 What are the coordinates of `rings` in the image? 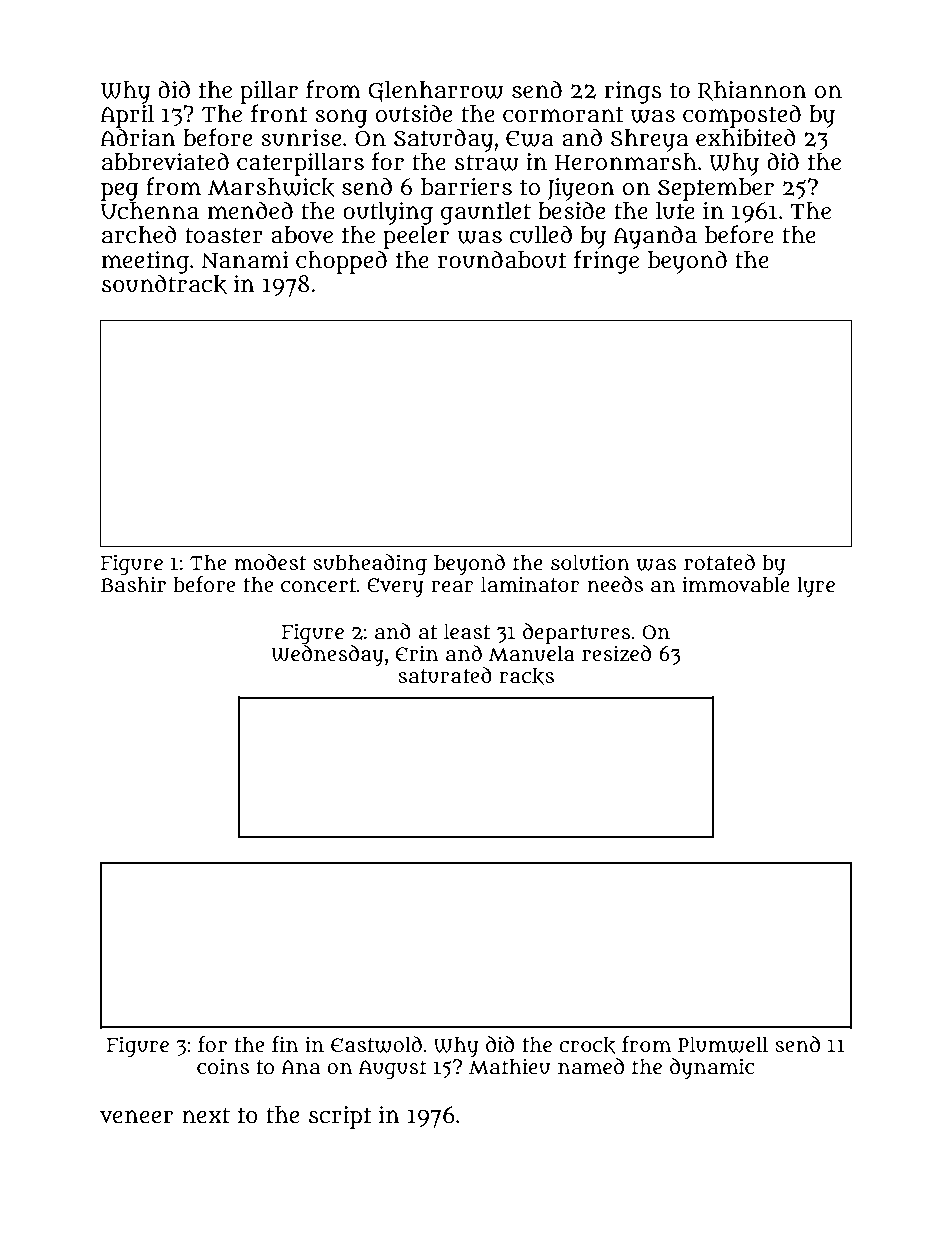 It's located at (633, 92).
